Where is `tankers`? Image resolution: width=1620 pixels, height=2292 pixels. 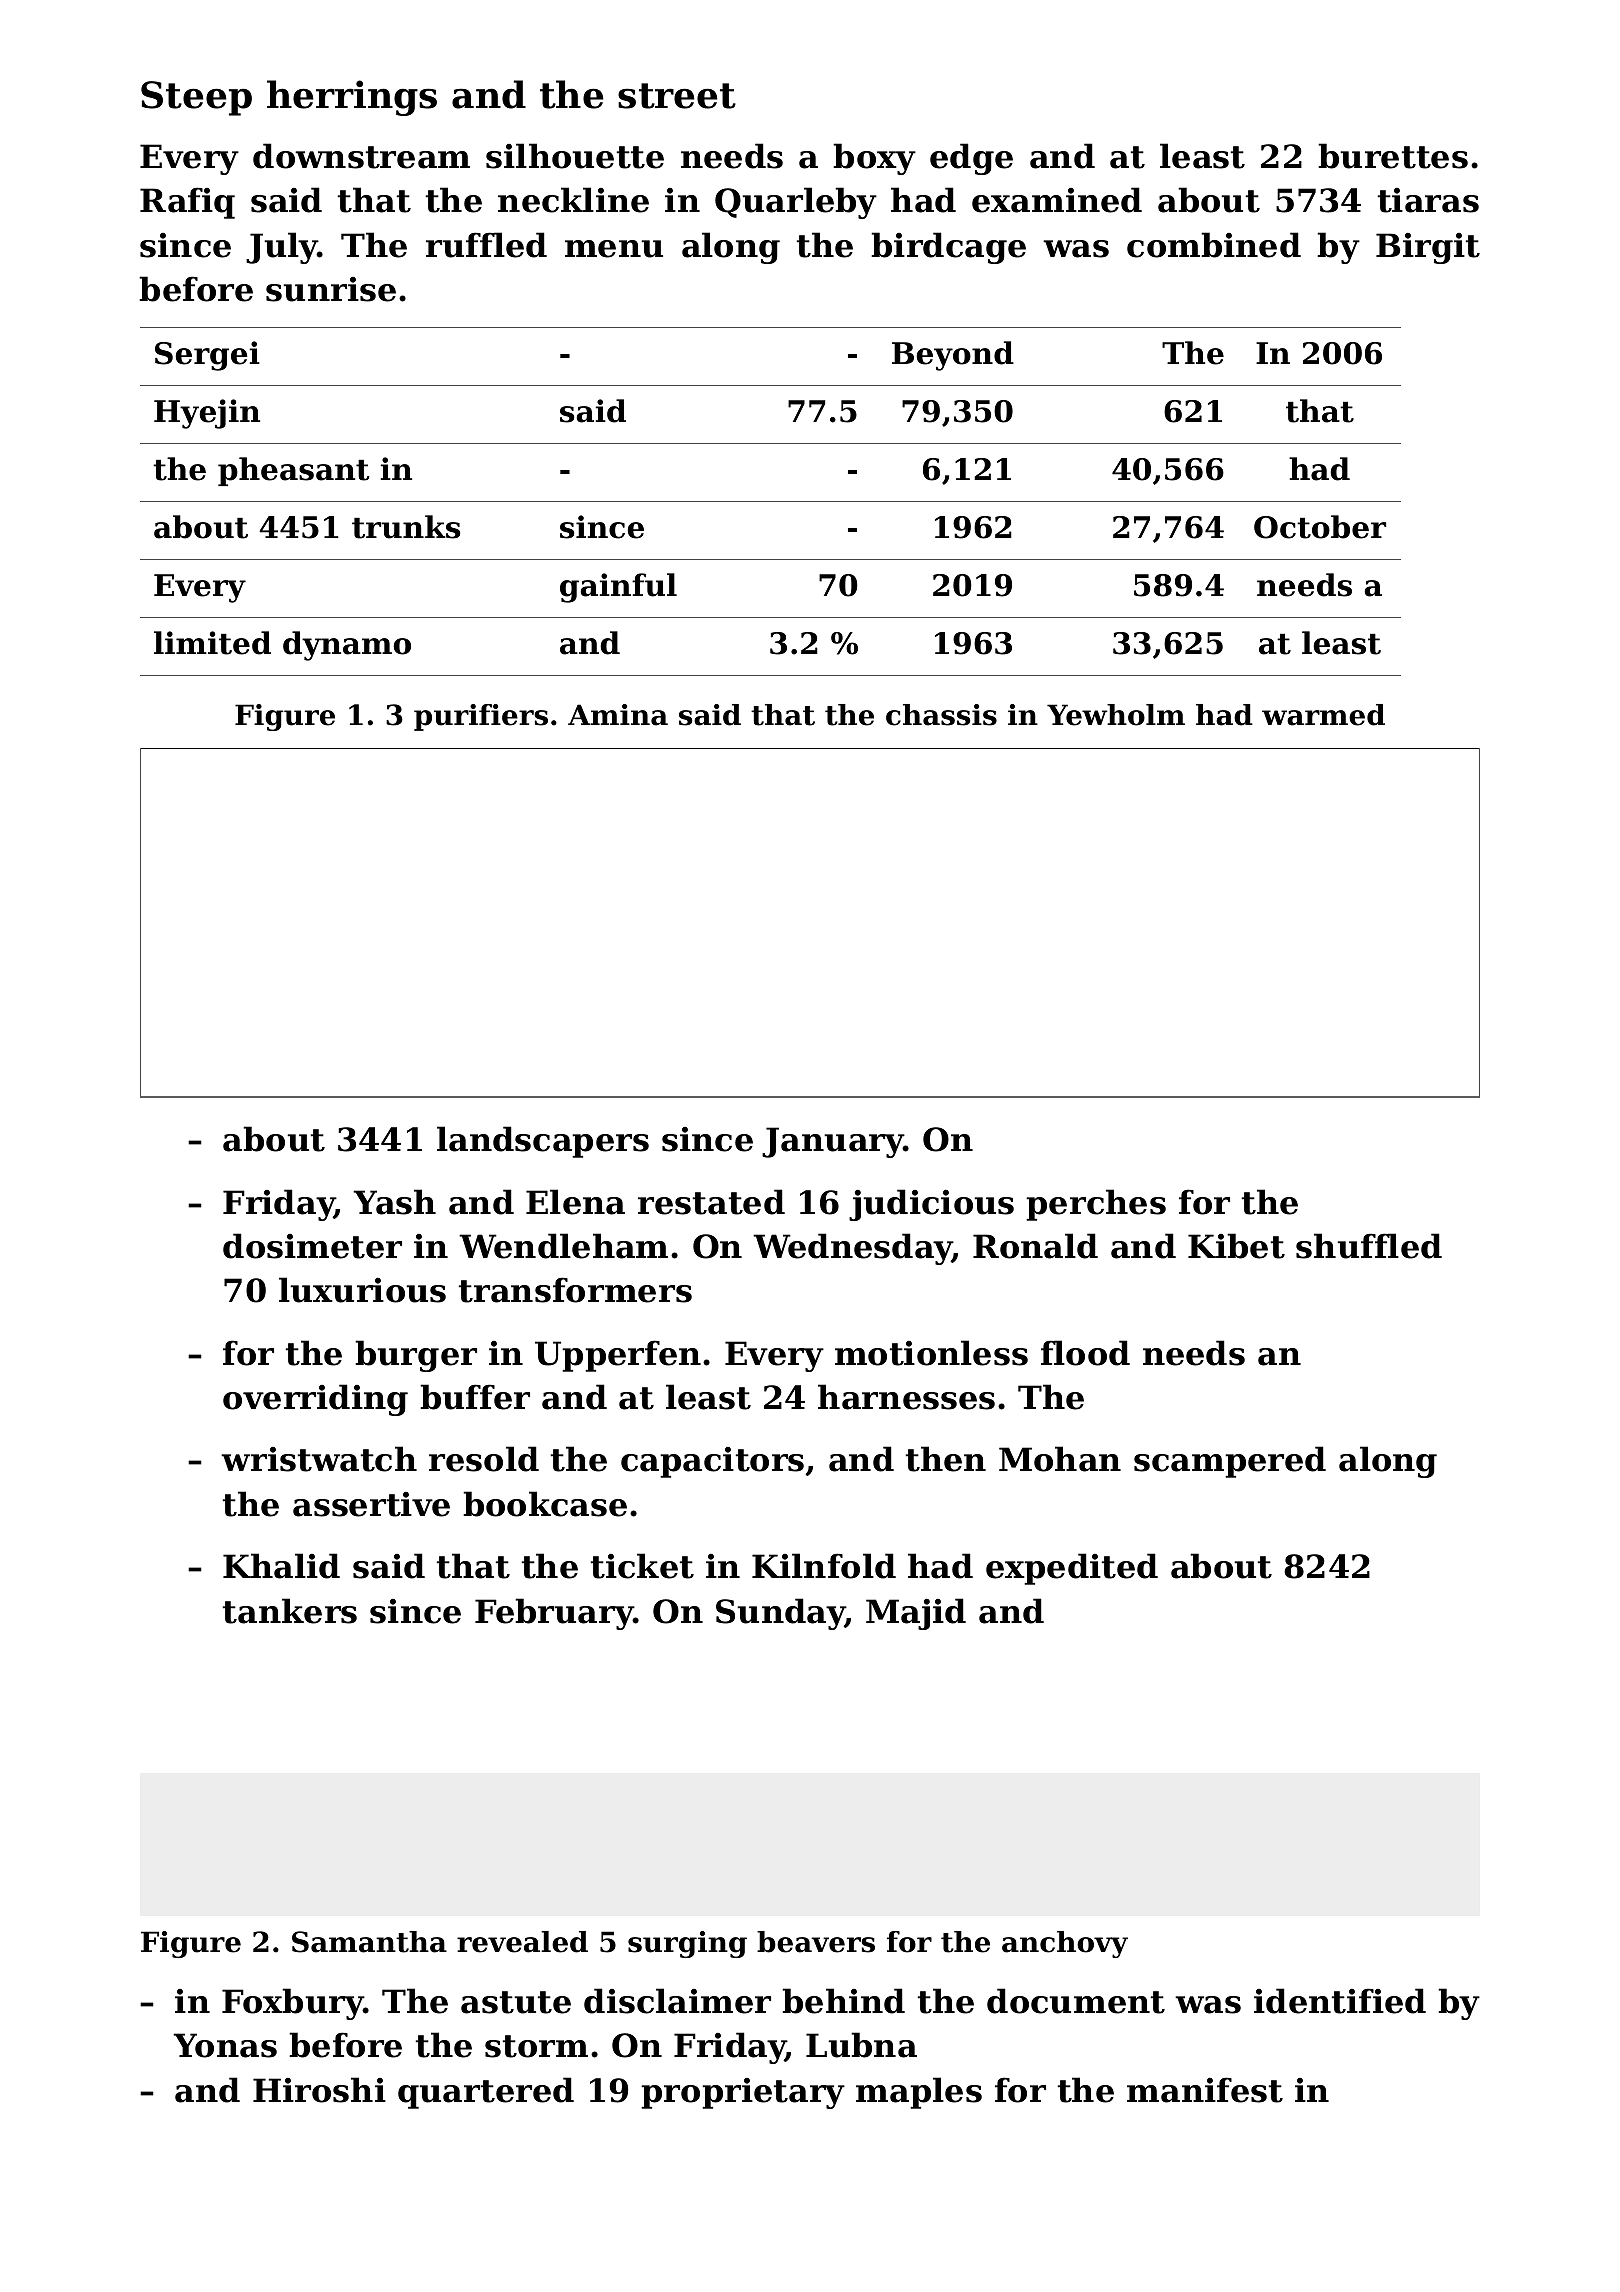
tankers is located at coordinates (290, 1611).
